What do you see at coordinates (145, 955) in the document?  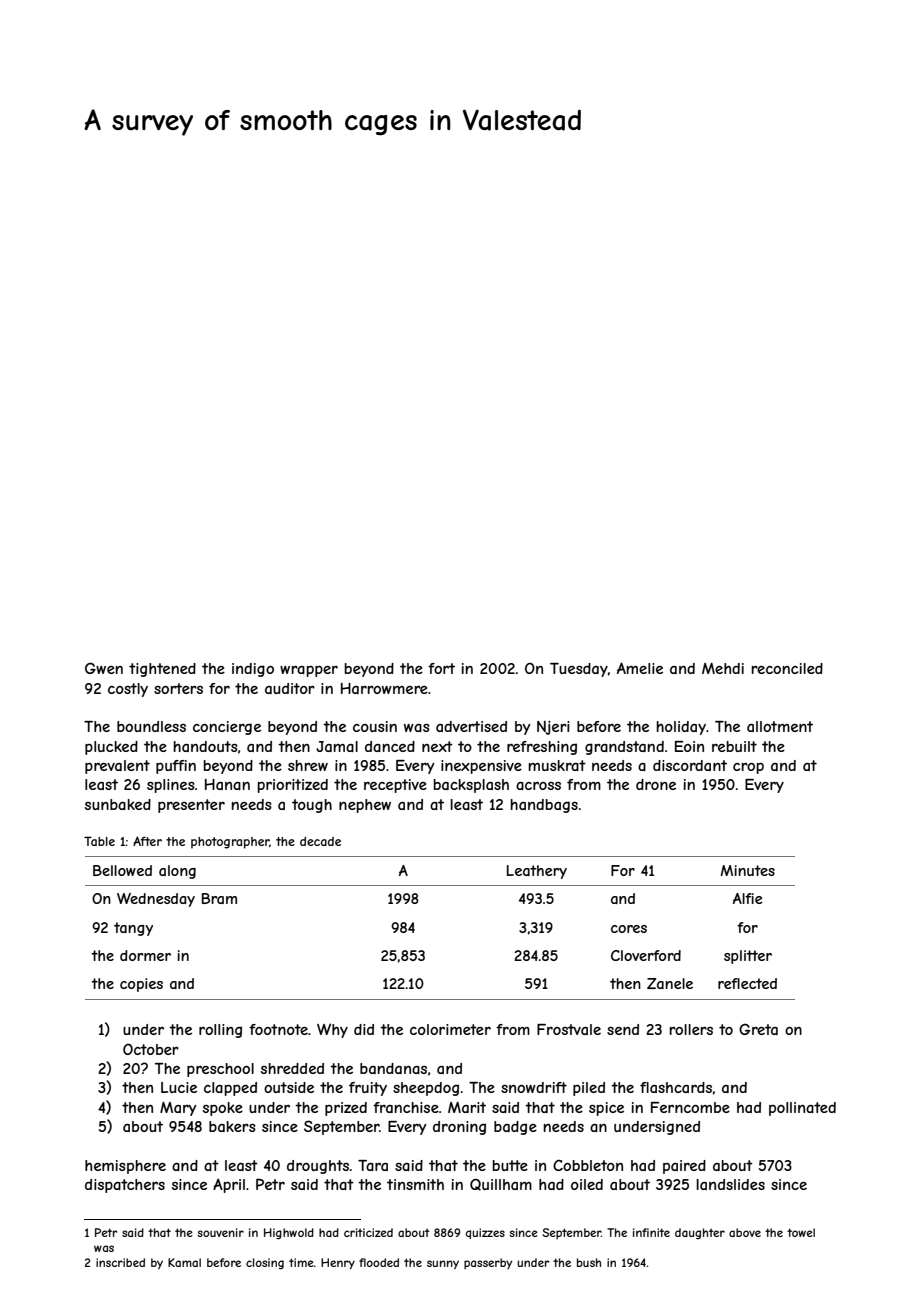 I see `dormer` at bounding box center [145, 955].
